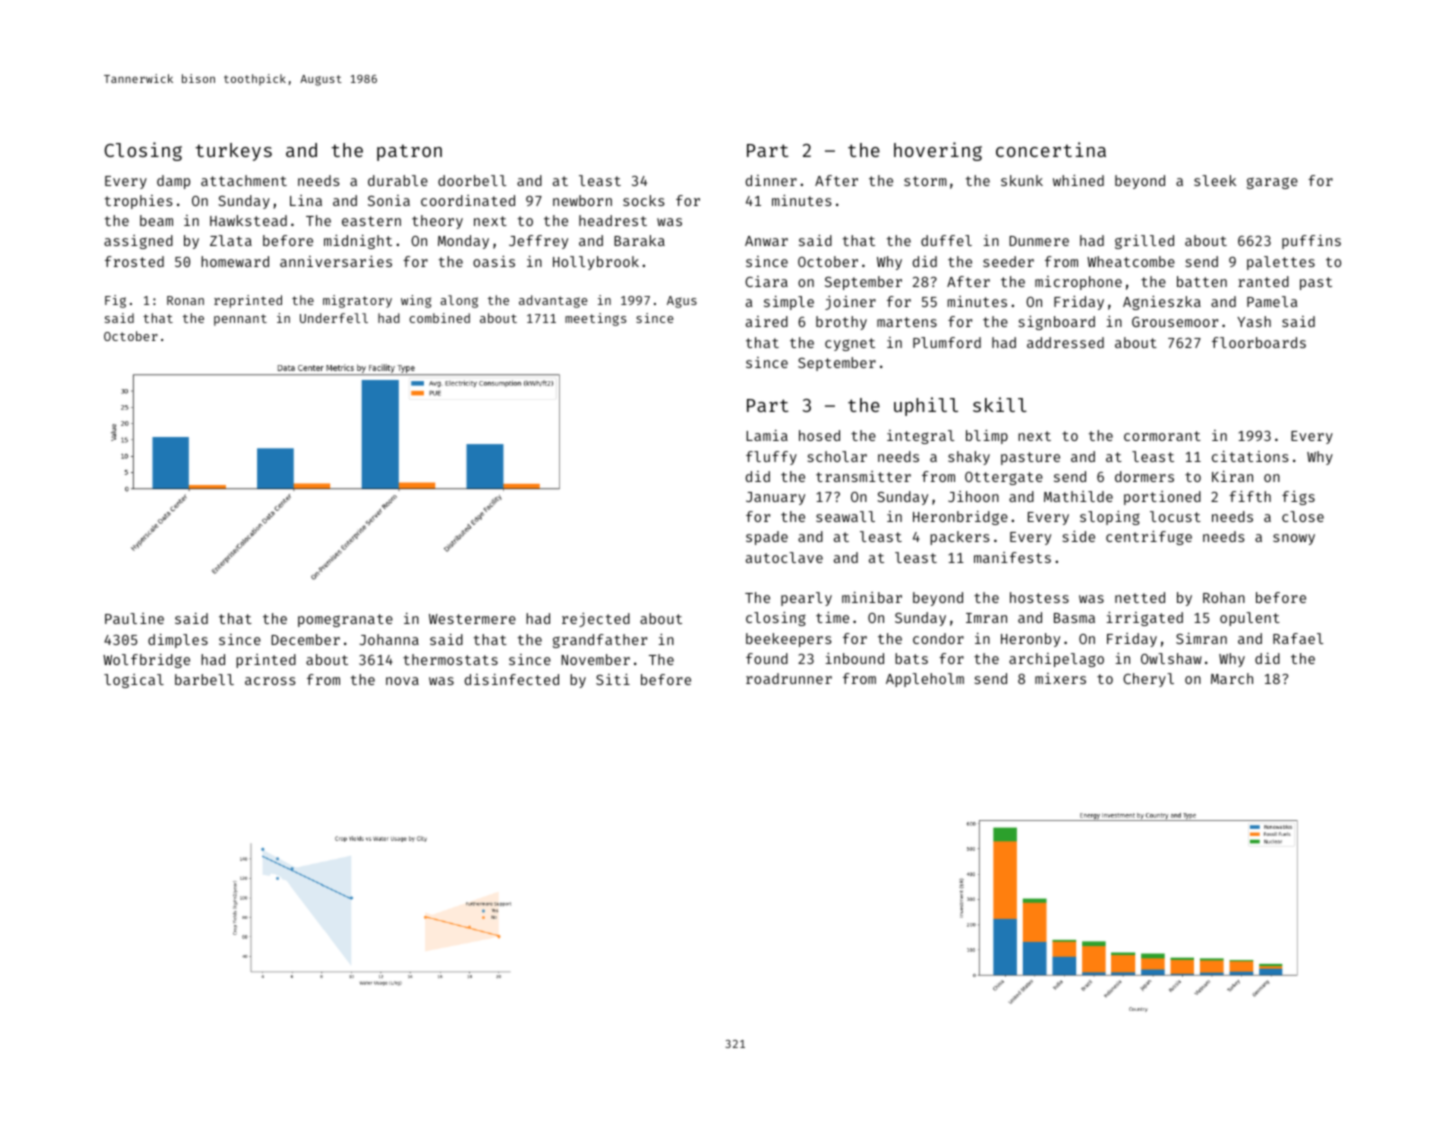  What do you see at coordinates (1272, 183) in the image?
I see `garage` at bounding box center [1272, 183].
